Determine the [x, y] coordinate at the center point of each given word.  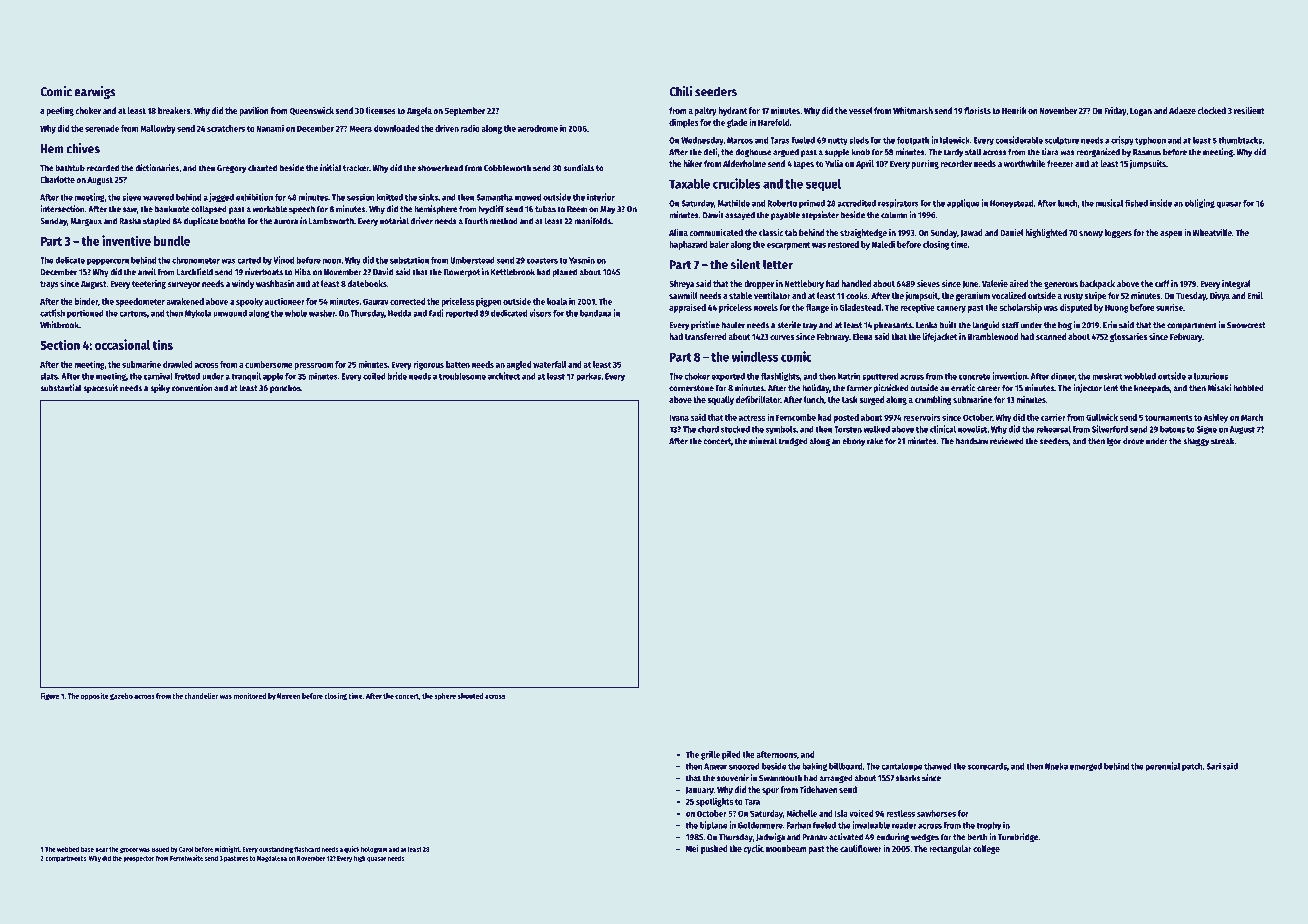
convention [192, 388]
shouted [470, 696]
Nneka [1056, 766]
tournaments [1169, 418]
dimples [684, 123]
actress [752, 418]
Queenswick [312, 111]
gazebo [121, 697]
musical [1109, 203]
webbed [68, 849]
